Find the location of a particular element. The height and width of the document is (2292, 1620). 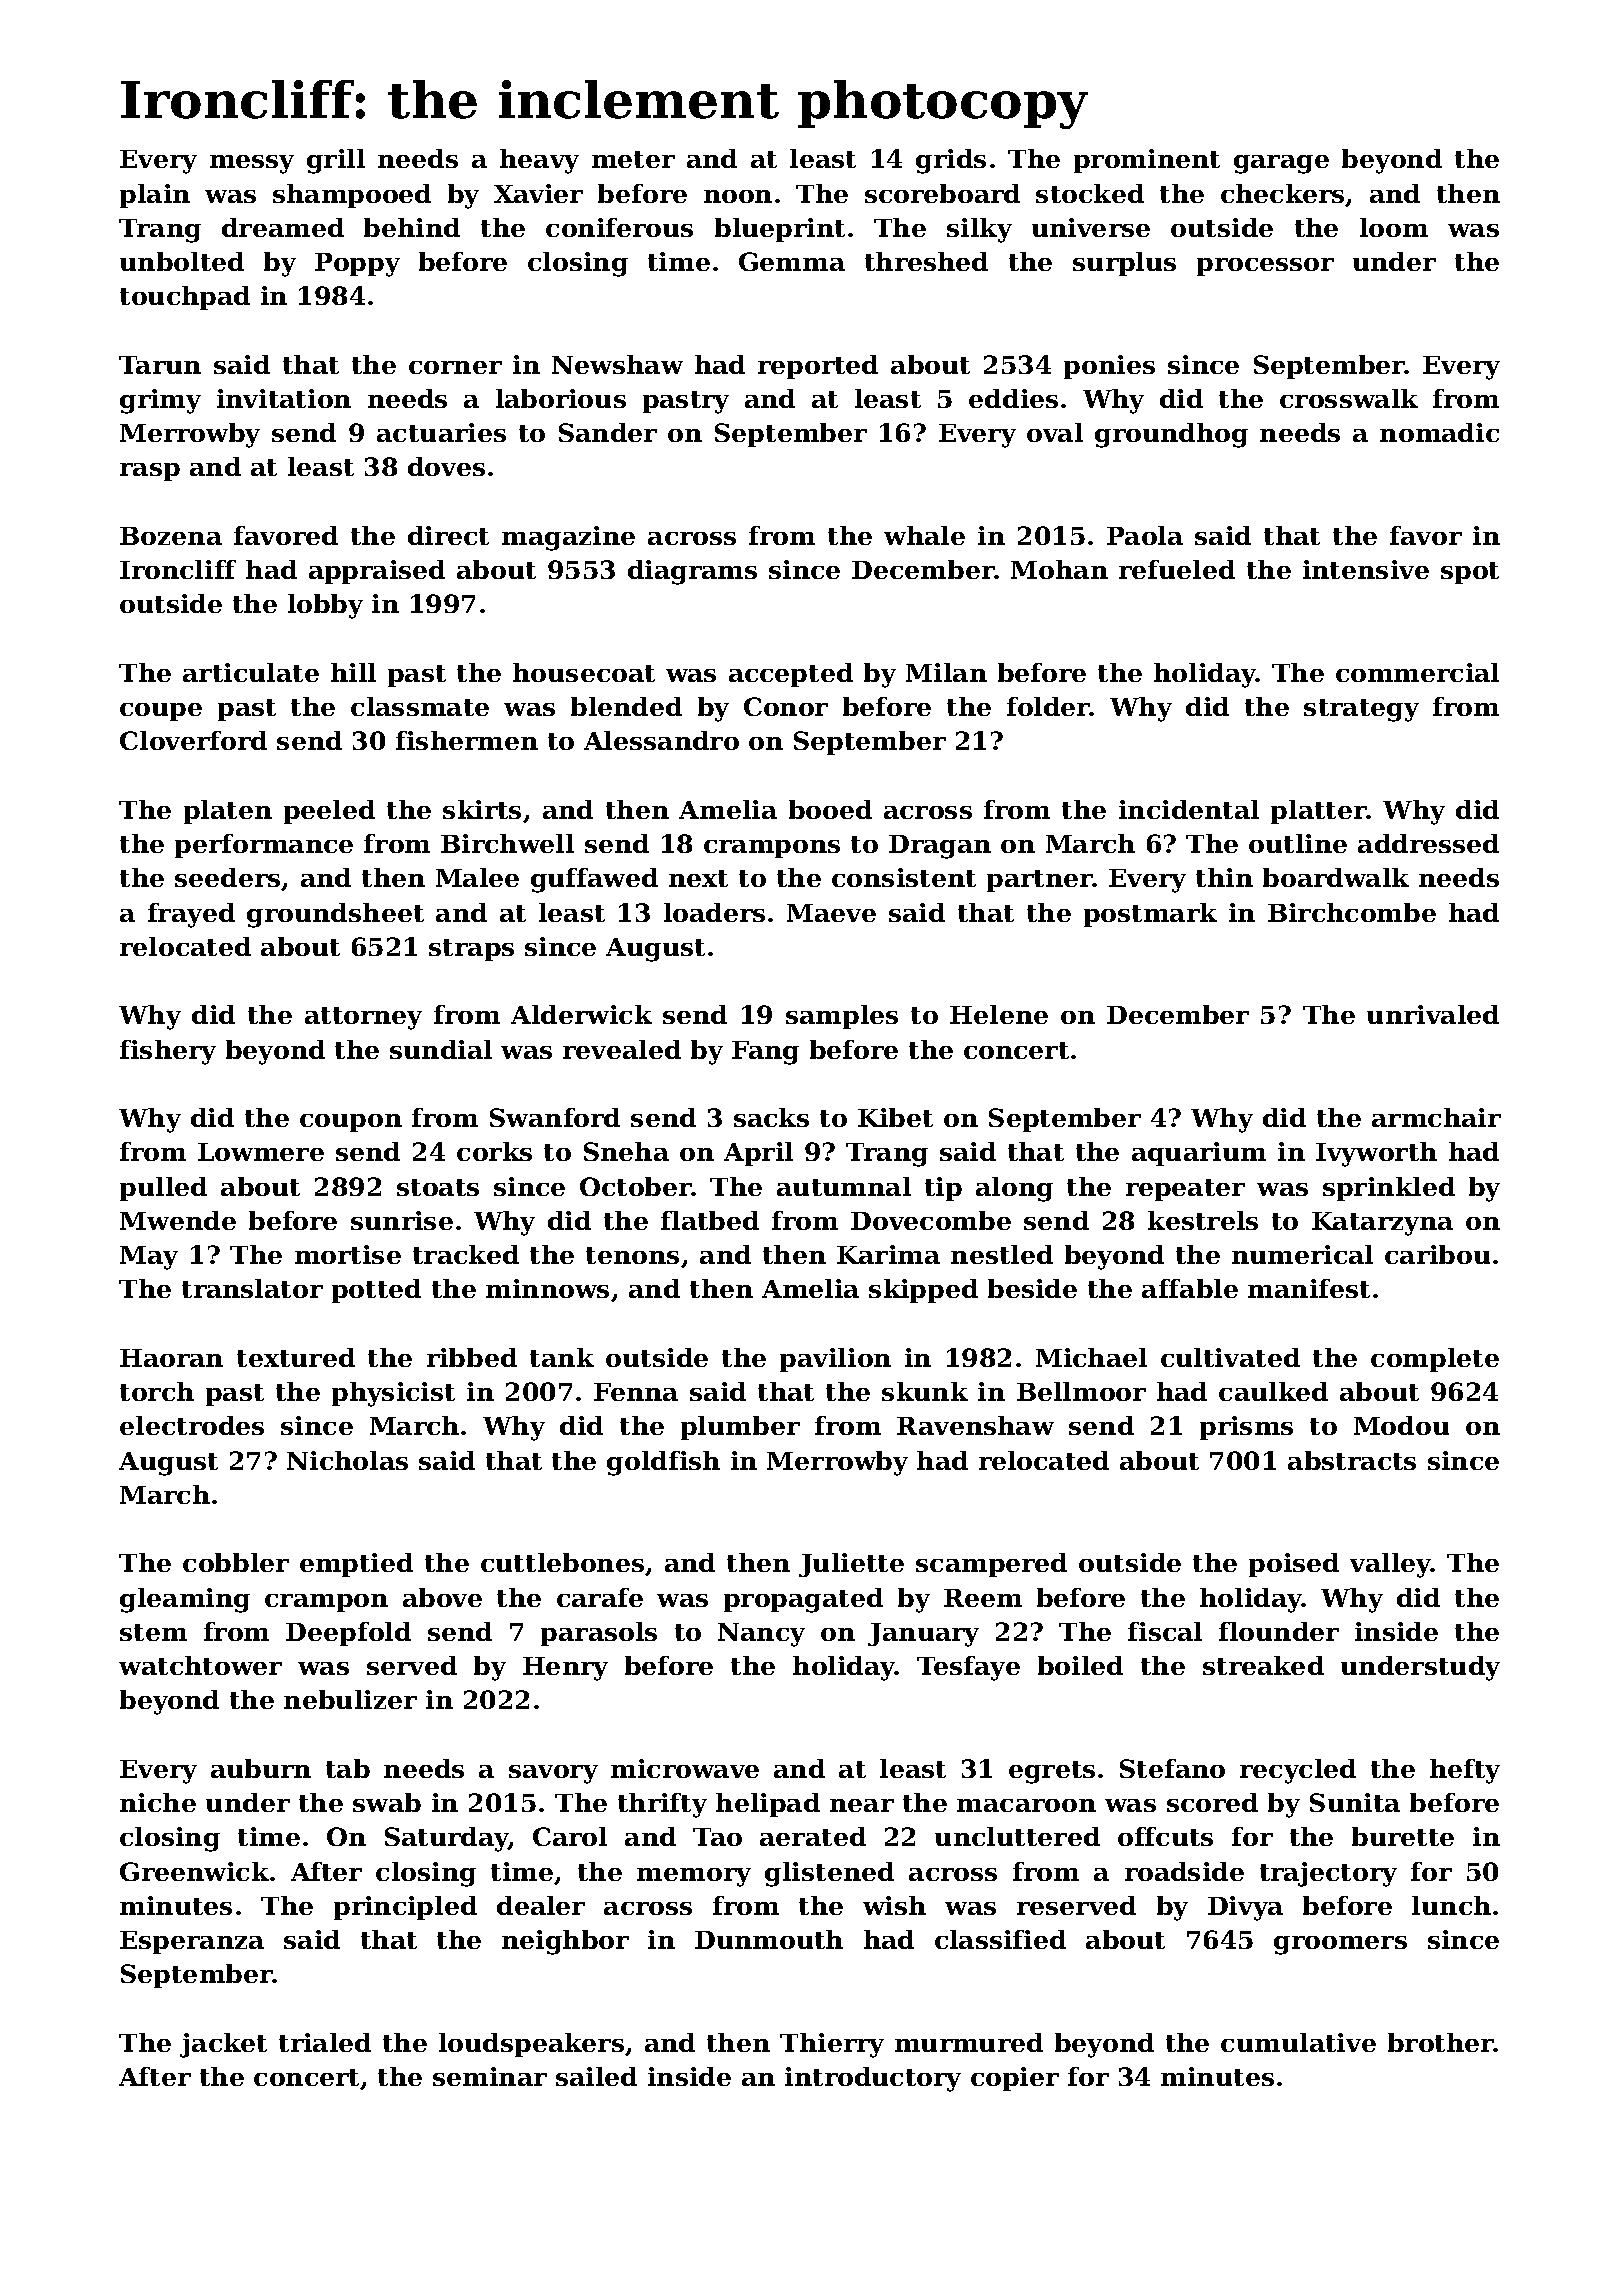

jacket is located at coordinates (223, 2045).
